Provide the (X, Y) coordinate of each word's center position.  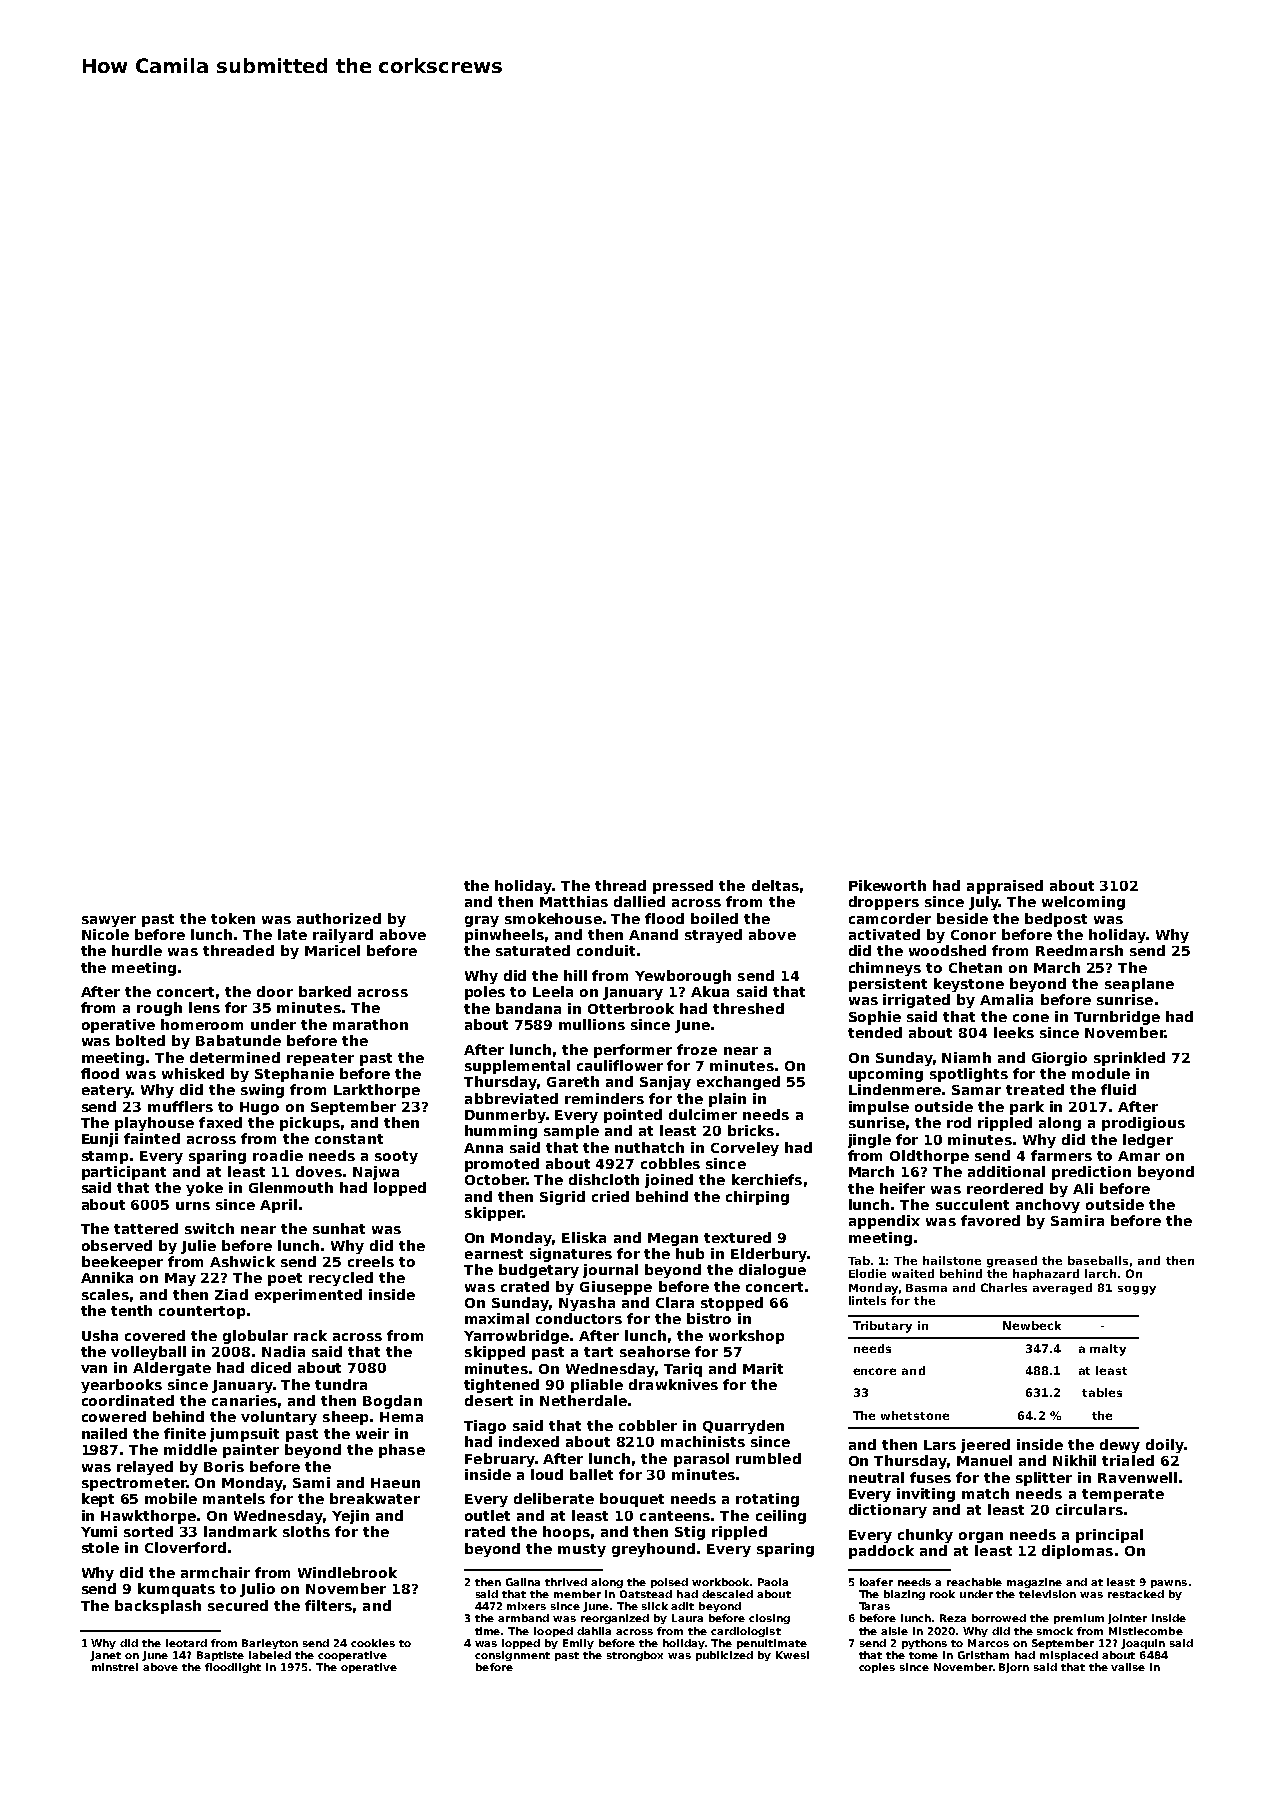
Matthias (574, 901)
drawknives (673, 1384)
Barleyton (270, 1644)
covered (155, 1335)
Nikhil (1074, 1460)
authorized (339, 918)
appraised (1005, 887)
